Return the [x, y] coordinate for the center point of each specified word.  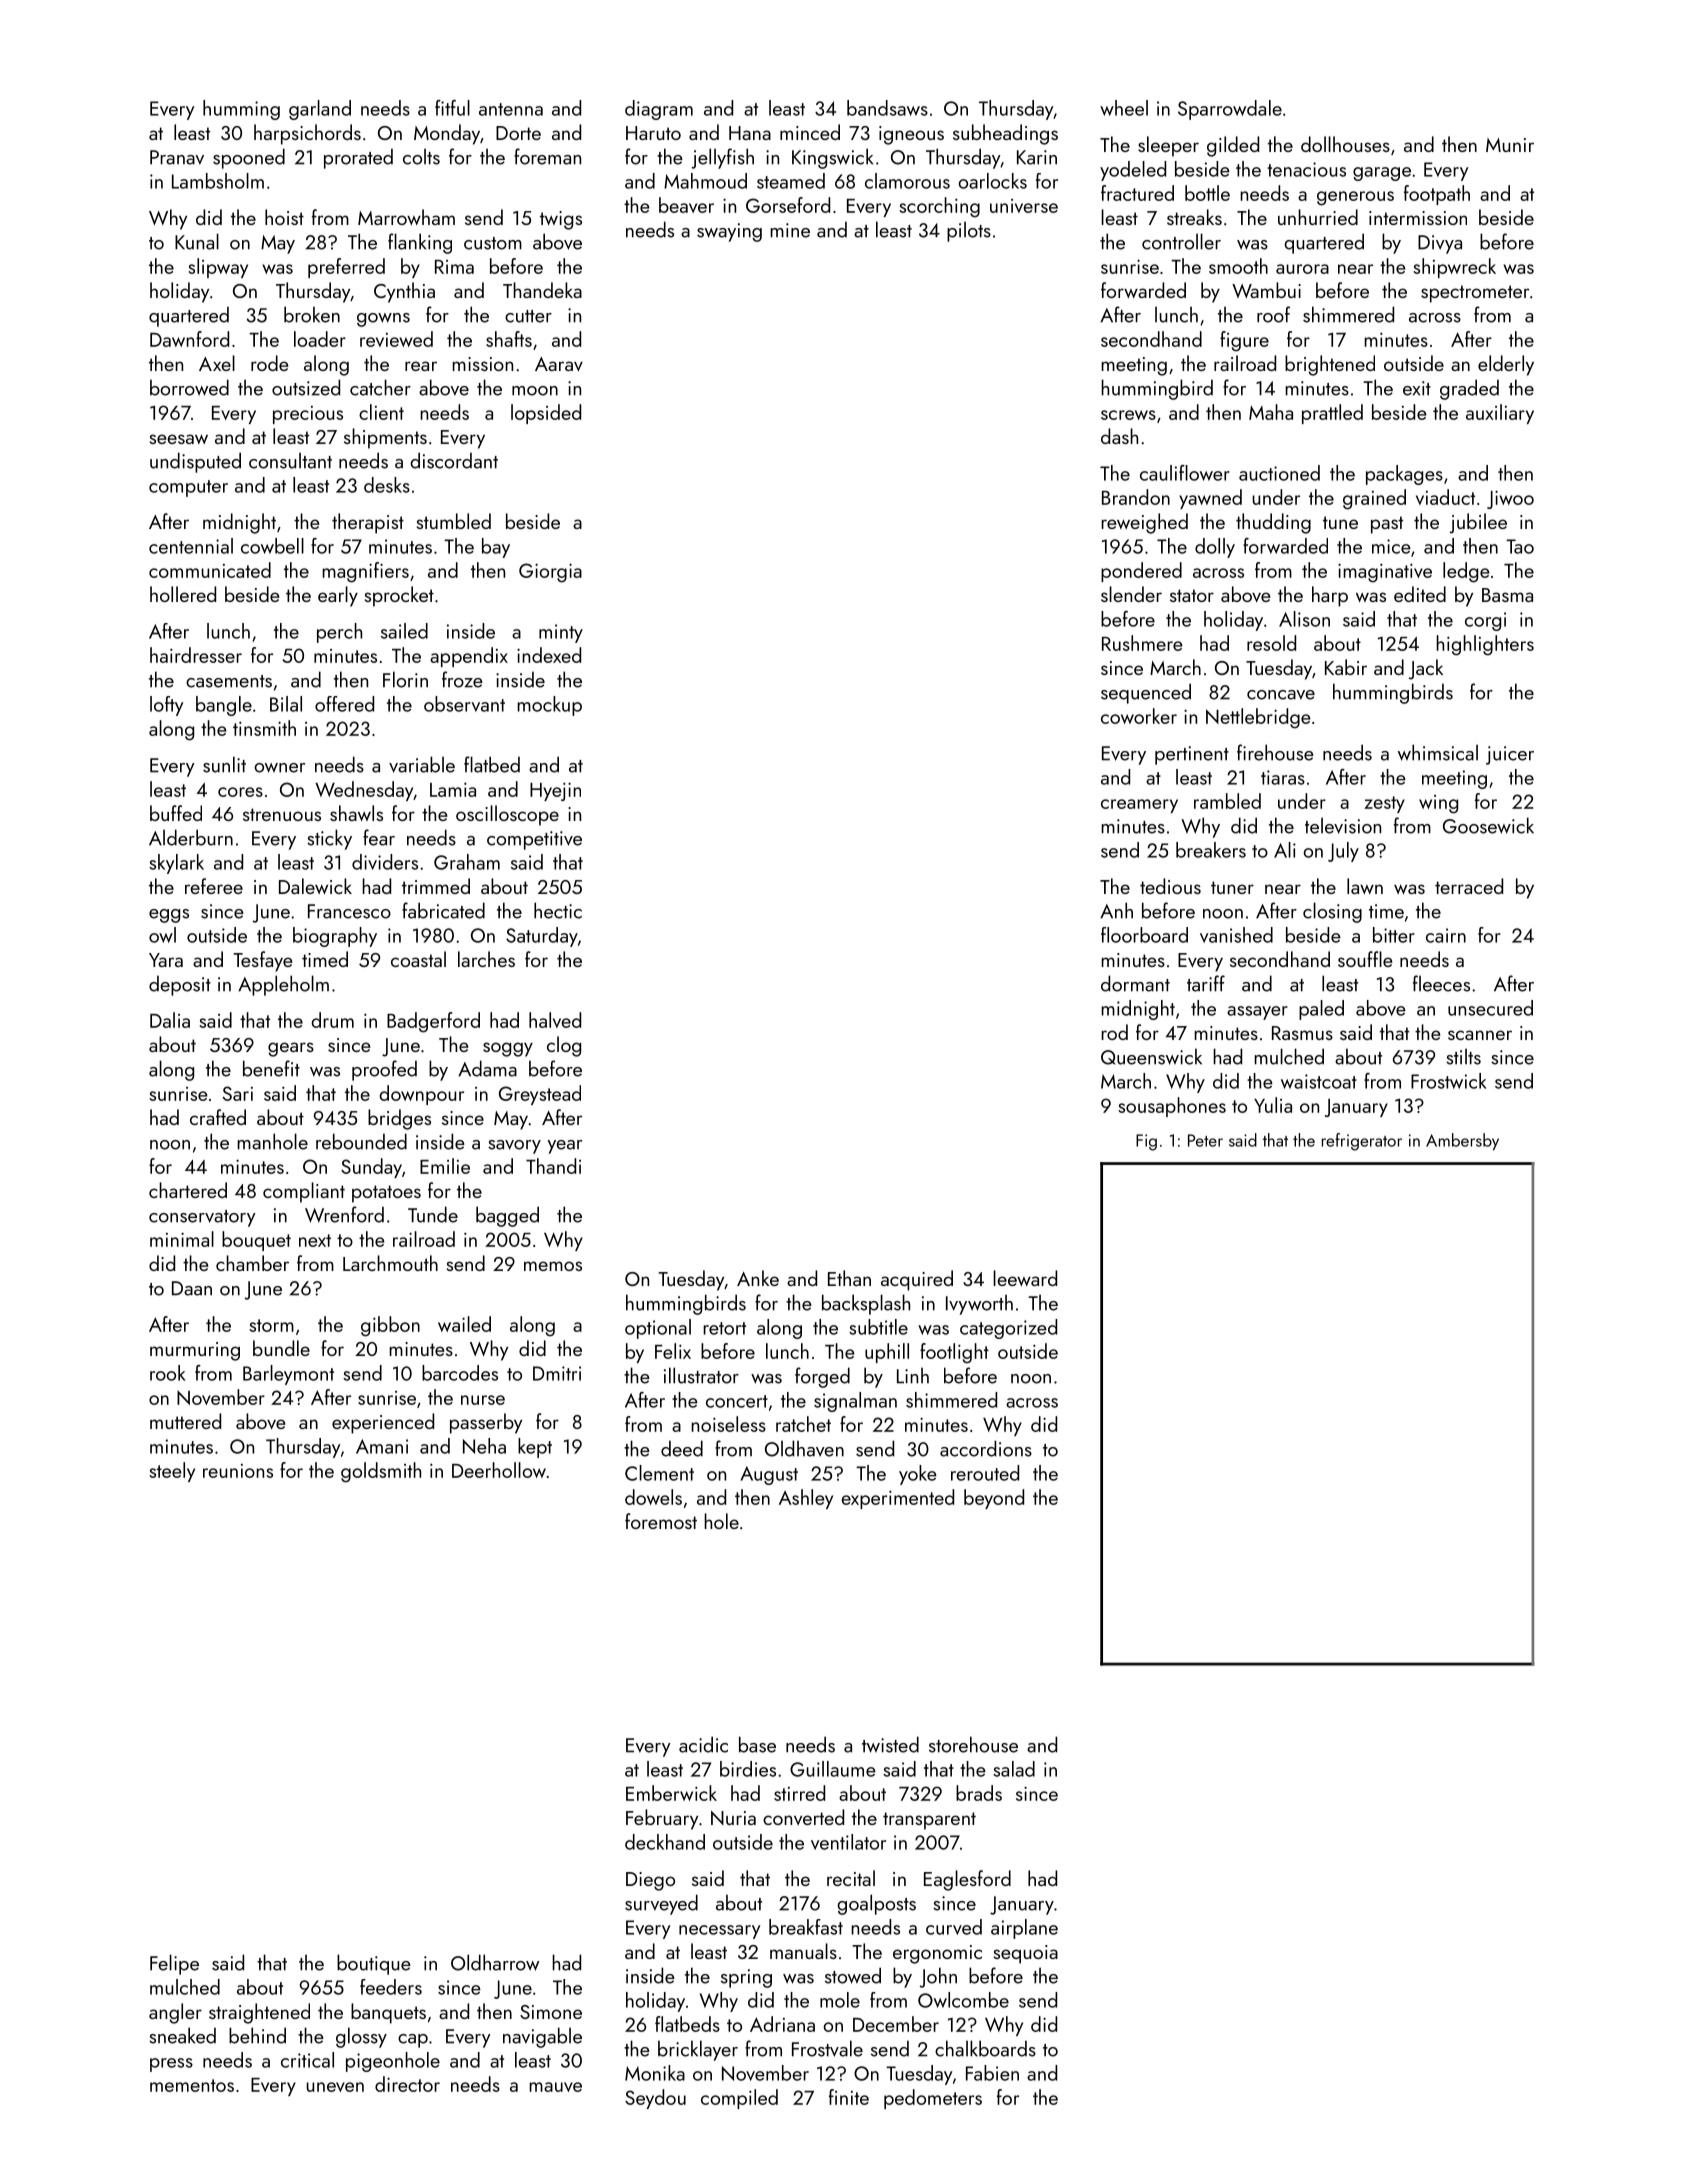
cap [413, 2041]
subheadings [1005, 134]
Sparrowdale [1230, 110]
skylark [176, 864]
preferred [346, 268]
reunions [238, 1471]
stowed [853, 1975]
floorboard [1144, 935]
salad [1014, 1769]
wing [1438, 804]
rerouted [985, 1473]
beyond [994, 1499]
